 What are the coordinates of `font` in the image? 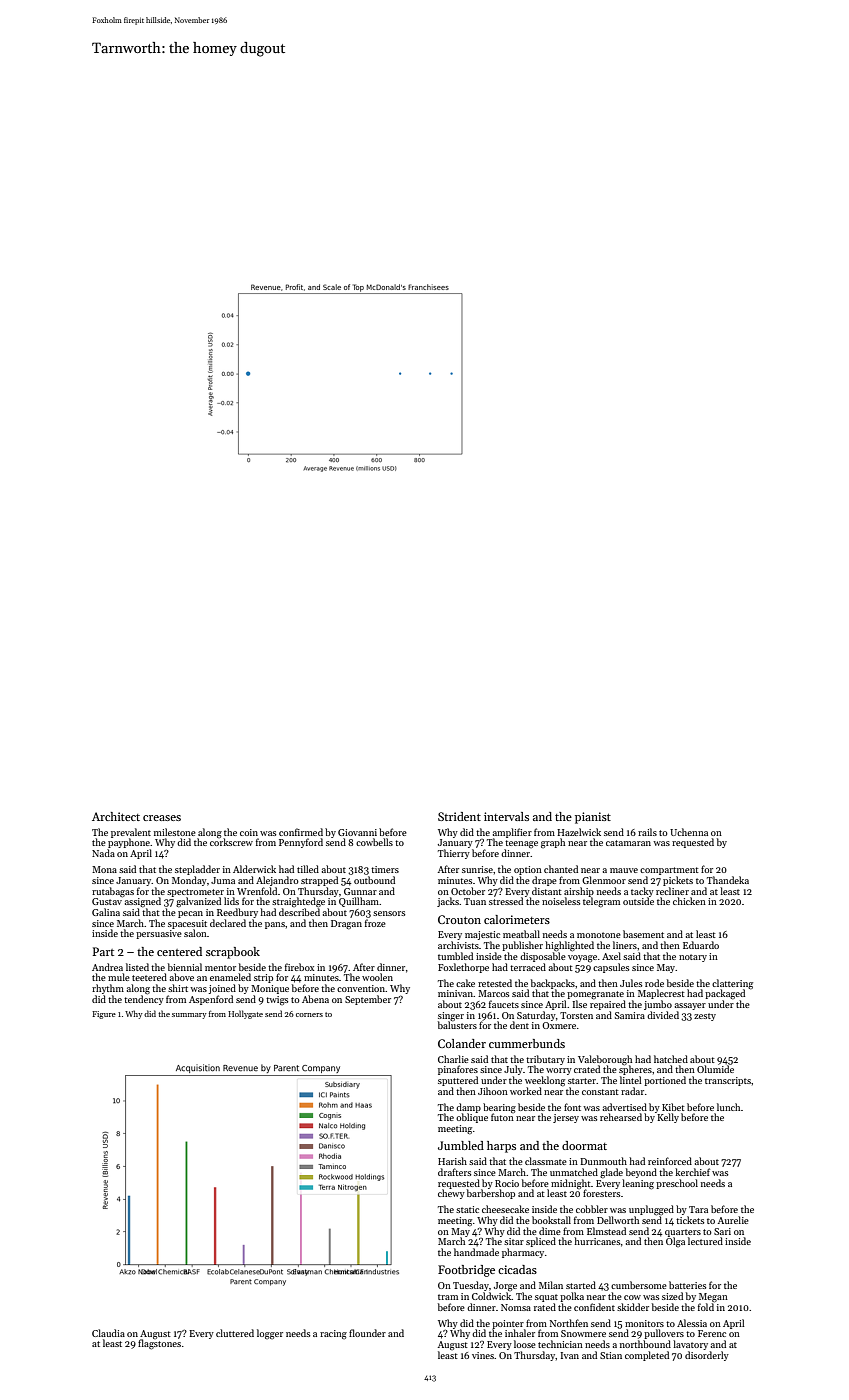 It's located at (572, 1107).
